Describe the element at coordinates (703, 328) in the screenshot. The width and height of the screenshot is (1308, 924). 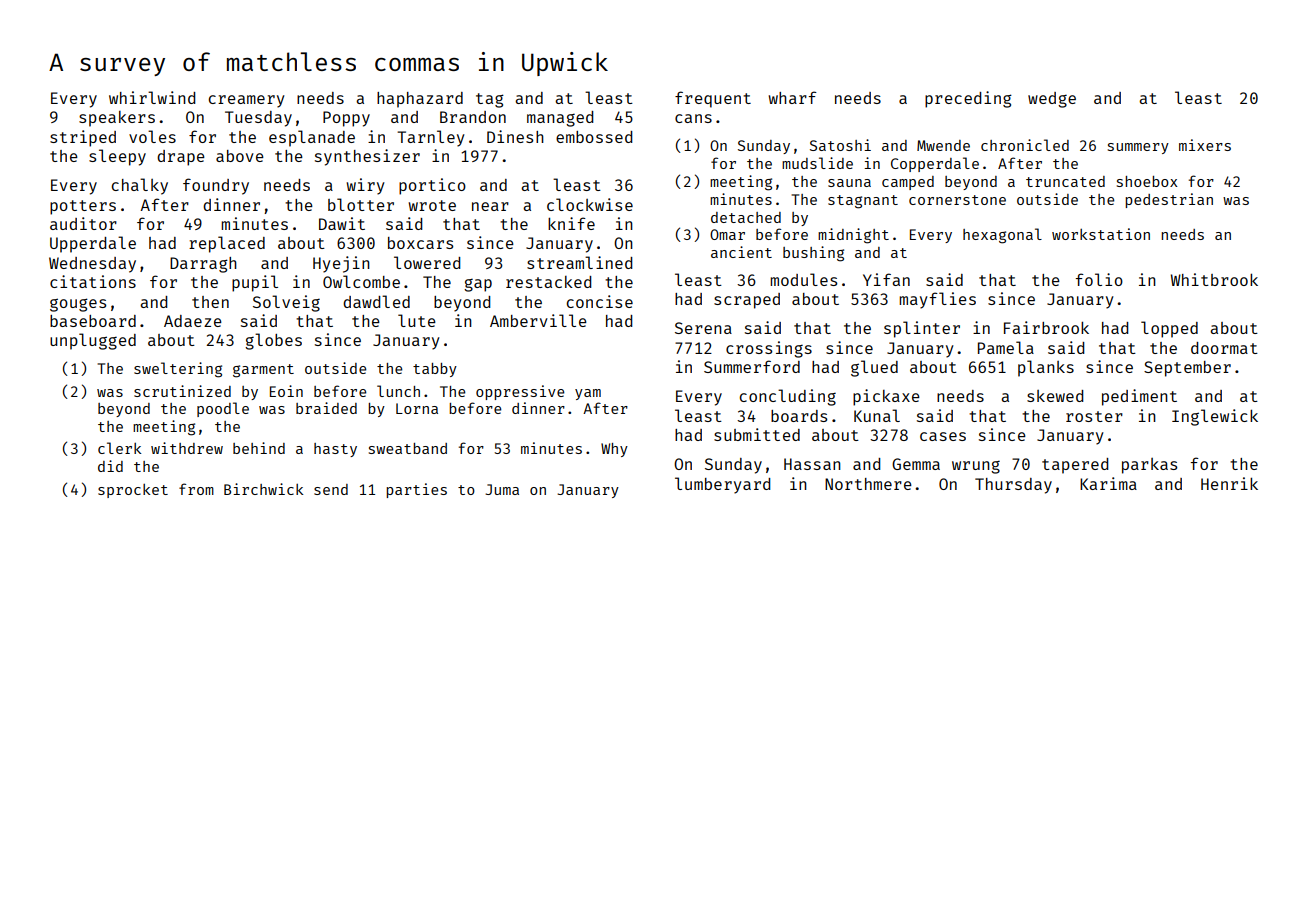
I see `Serena` at that location.
